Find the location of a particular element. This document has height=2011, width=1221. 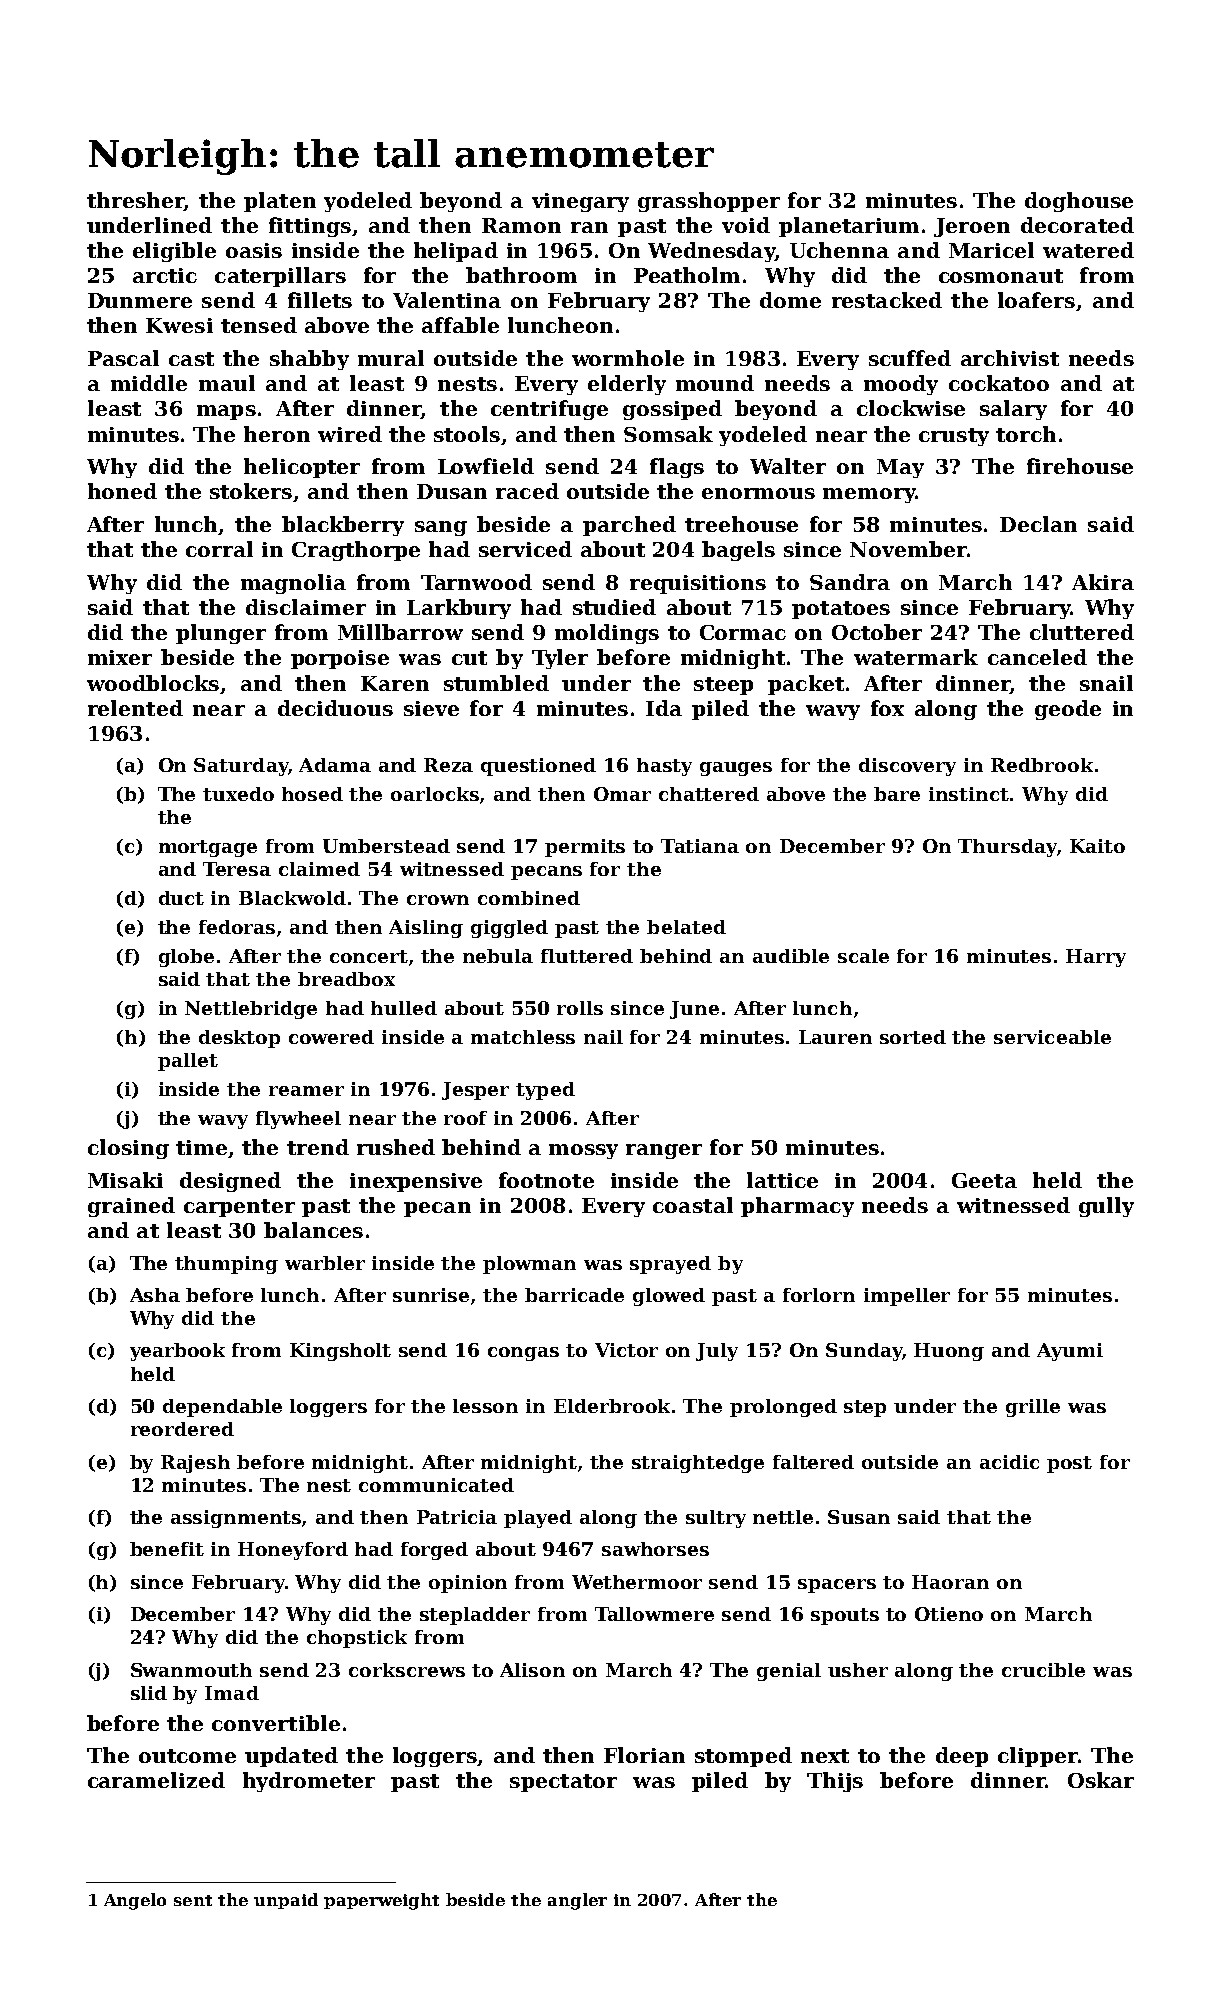

sultry is located at coordinates (716, 1519).
